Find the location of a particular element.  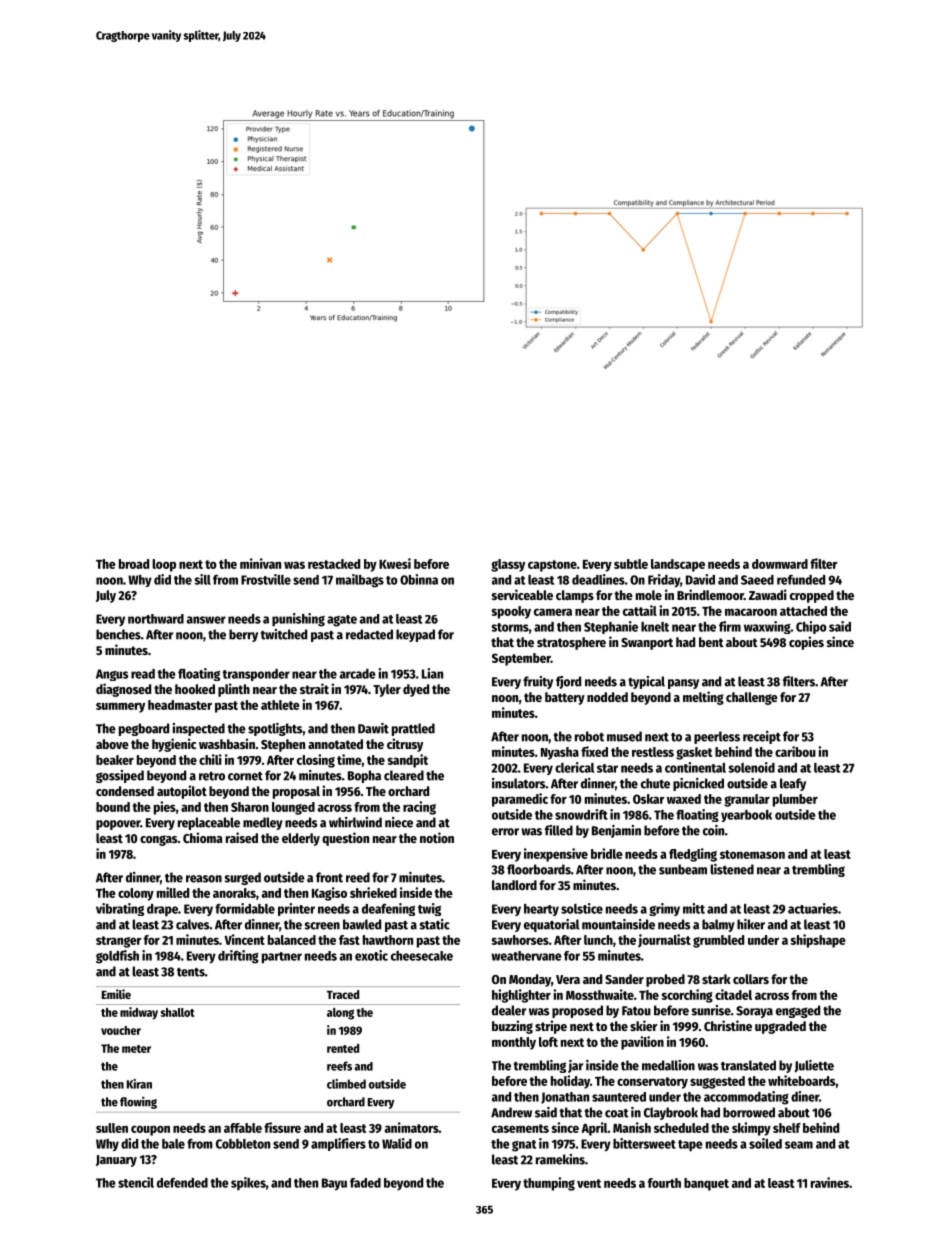

headmaster is located at coordinates (180, 705).
